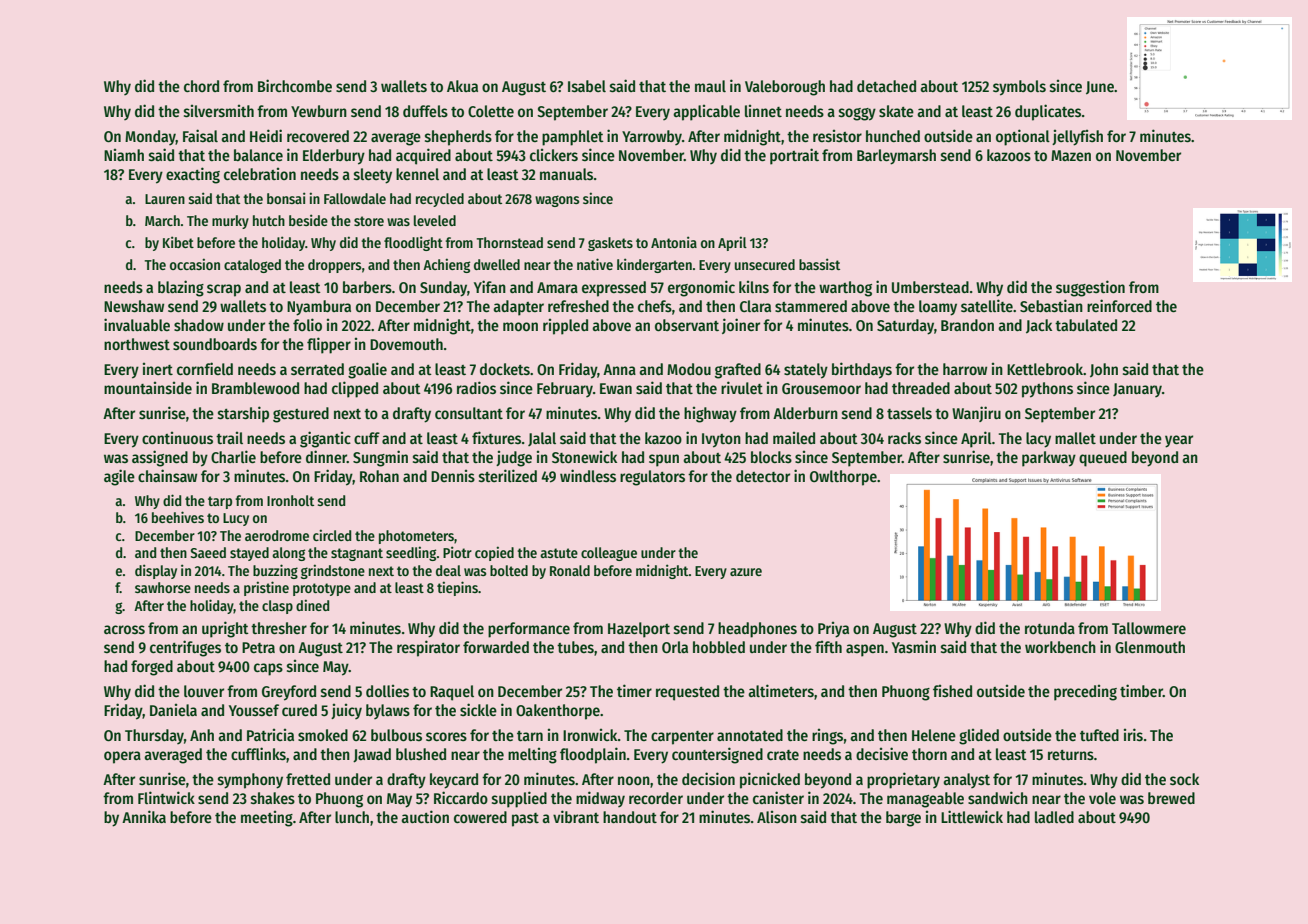 Image resolution: width=1308 pixels, height=924 pixels. I want to click on rotunda, so click(1050, 628).
